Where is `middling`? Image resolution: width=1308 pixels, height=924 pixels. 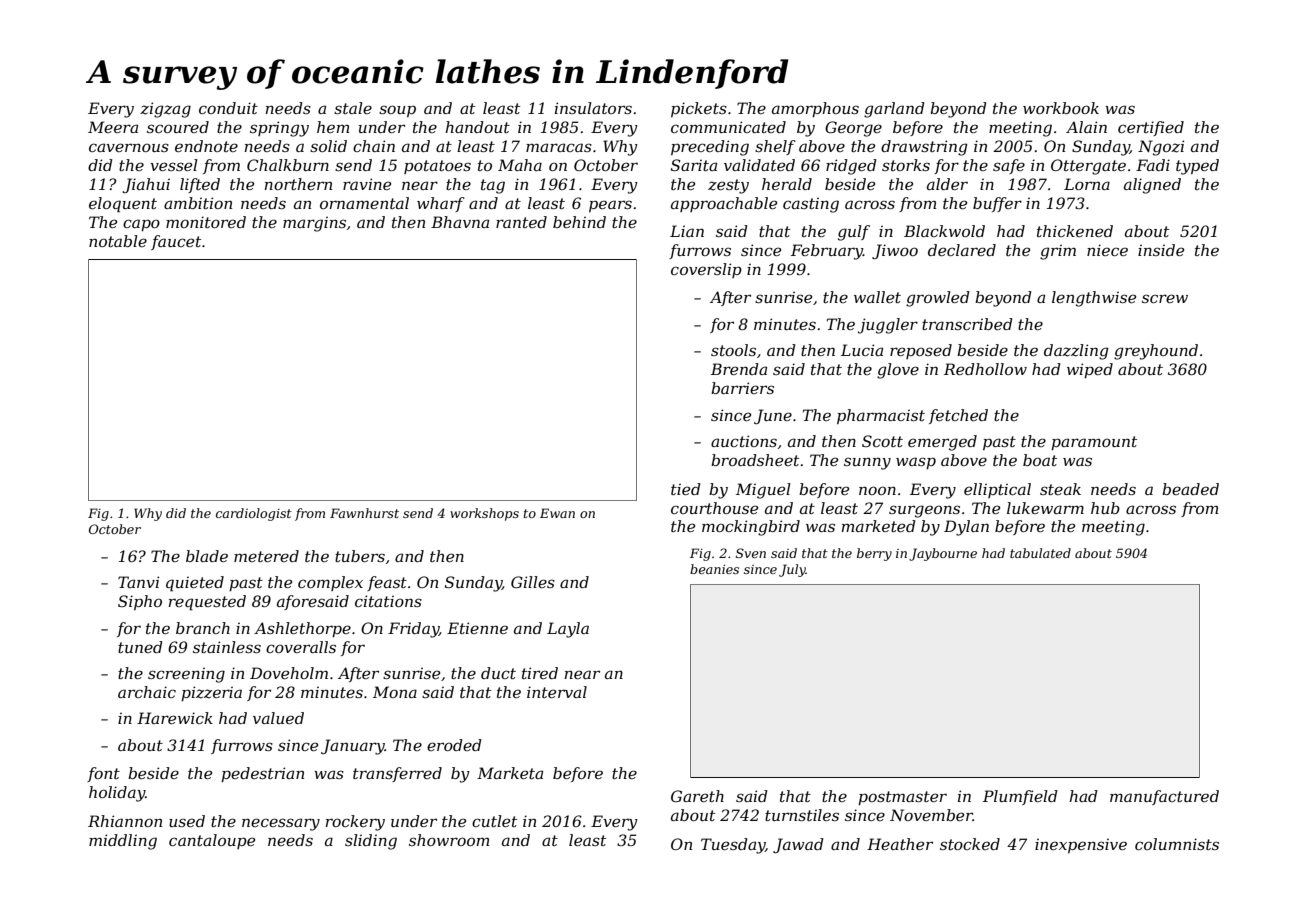 middling is located at coordinates (123, 842).
